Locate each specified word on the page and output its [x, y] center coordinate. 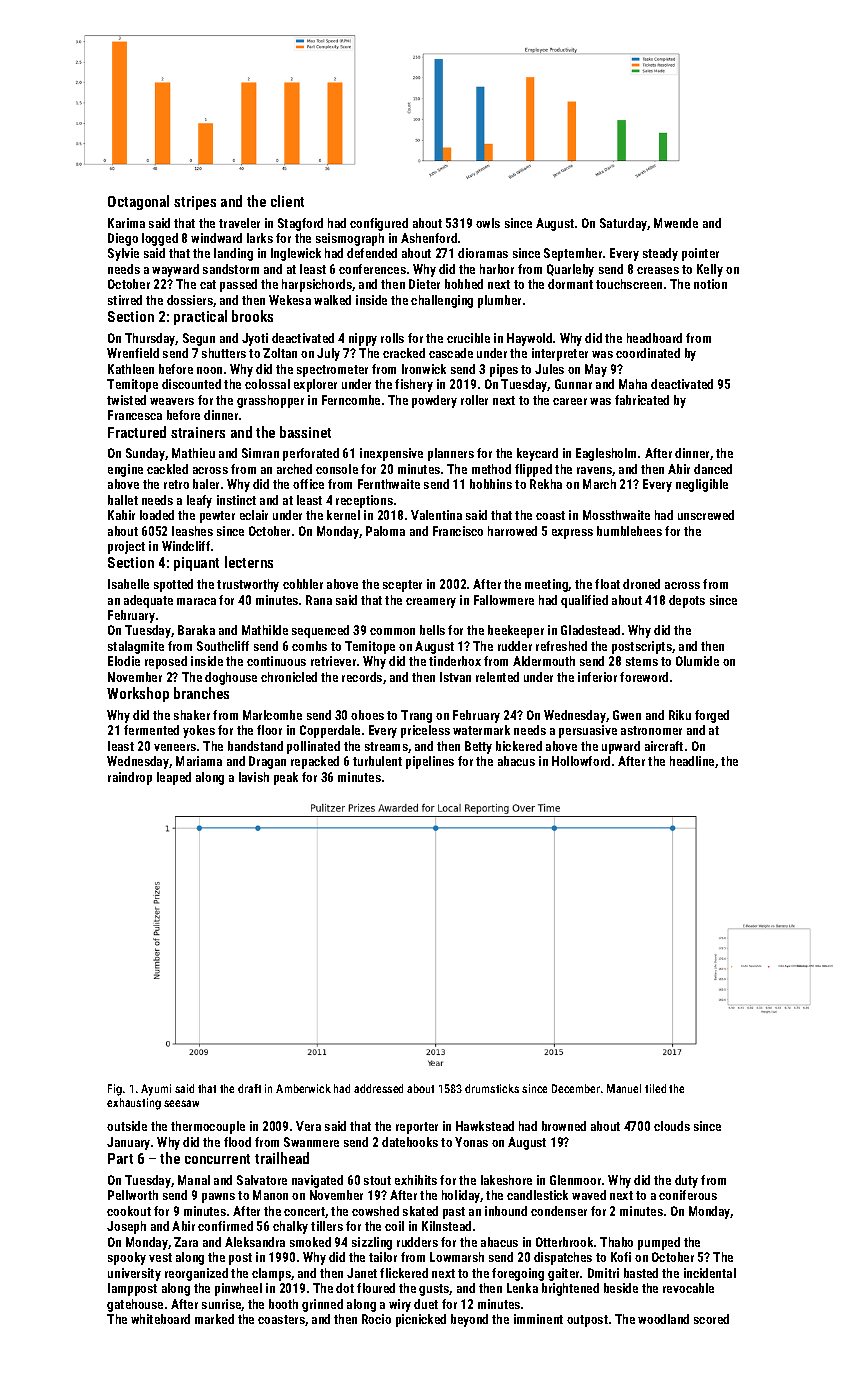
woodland [663, 1319]
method [491, 469]
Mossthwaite [616, 515]
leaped [174, 778]
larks [260, 238]
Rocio [376, 1319]
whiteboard [160, 1319]
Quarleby [570, 270]
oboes [367, 715]
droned [641, 584]
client [287, 201]
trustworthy [248, 585]
